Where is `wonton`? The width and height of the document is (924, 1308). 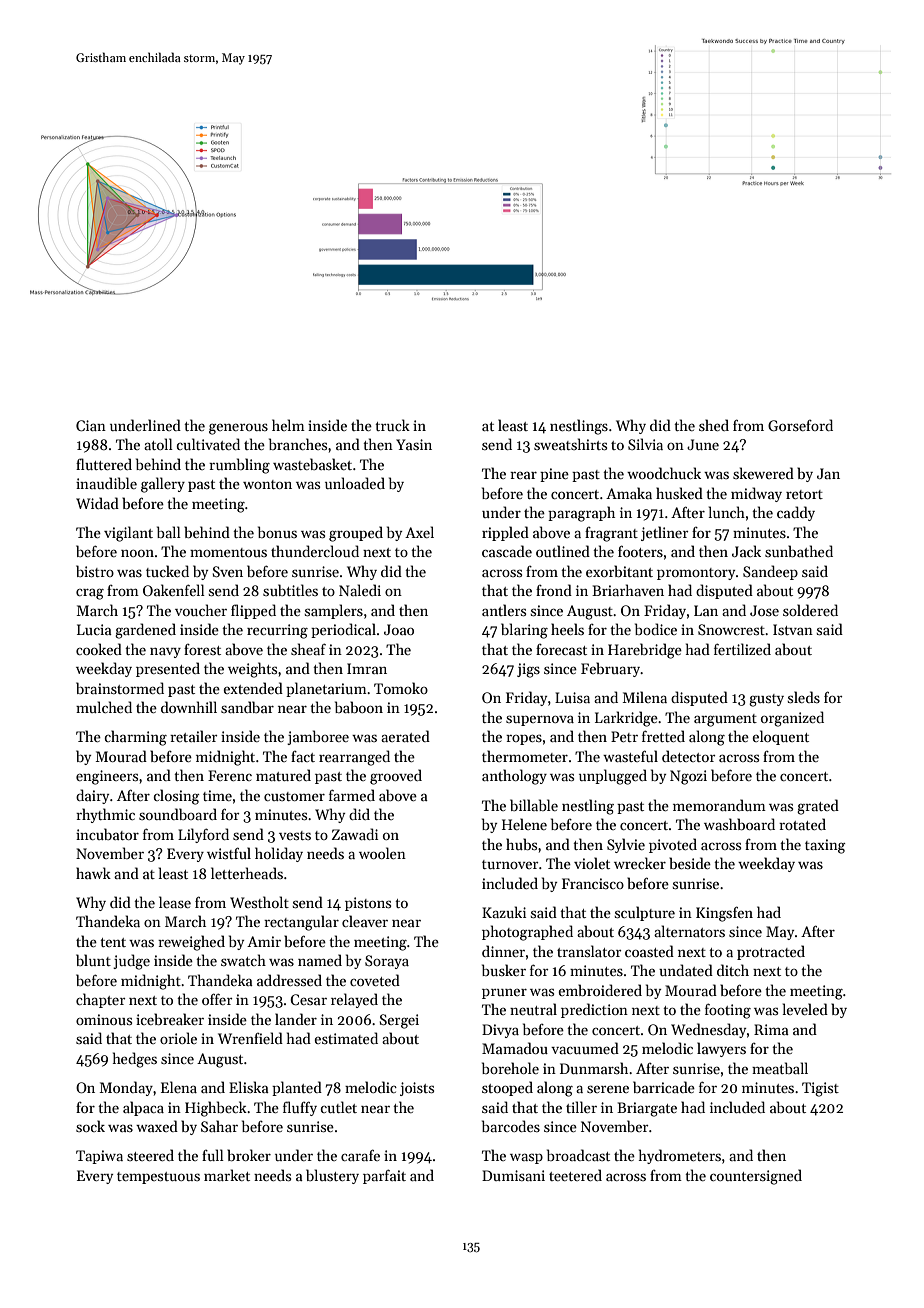
wonton is located at coordinates (267, 484).
